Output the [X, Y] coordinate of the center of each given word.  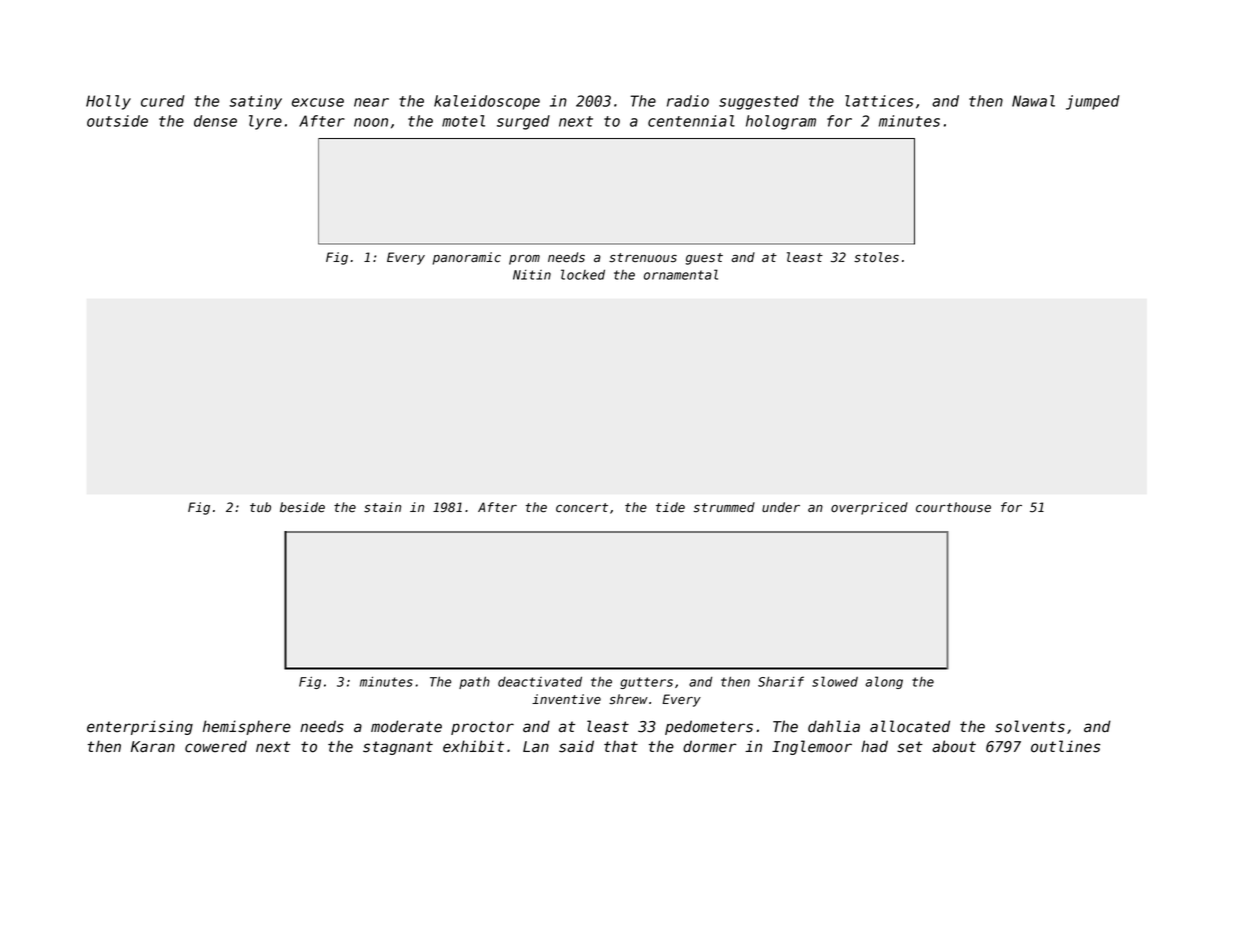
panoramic [467, 258]
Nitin [532, 275]
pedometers [709, 727]
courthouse [953, 507]
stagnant [398, 748]
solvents [1030, 726]
